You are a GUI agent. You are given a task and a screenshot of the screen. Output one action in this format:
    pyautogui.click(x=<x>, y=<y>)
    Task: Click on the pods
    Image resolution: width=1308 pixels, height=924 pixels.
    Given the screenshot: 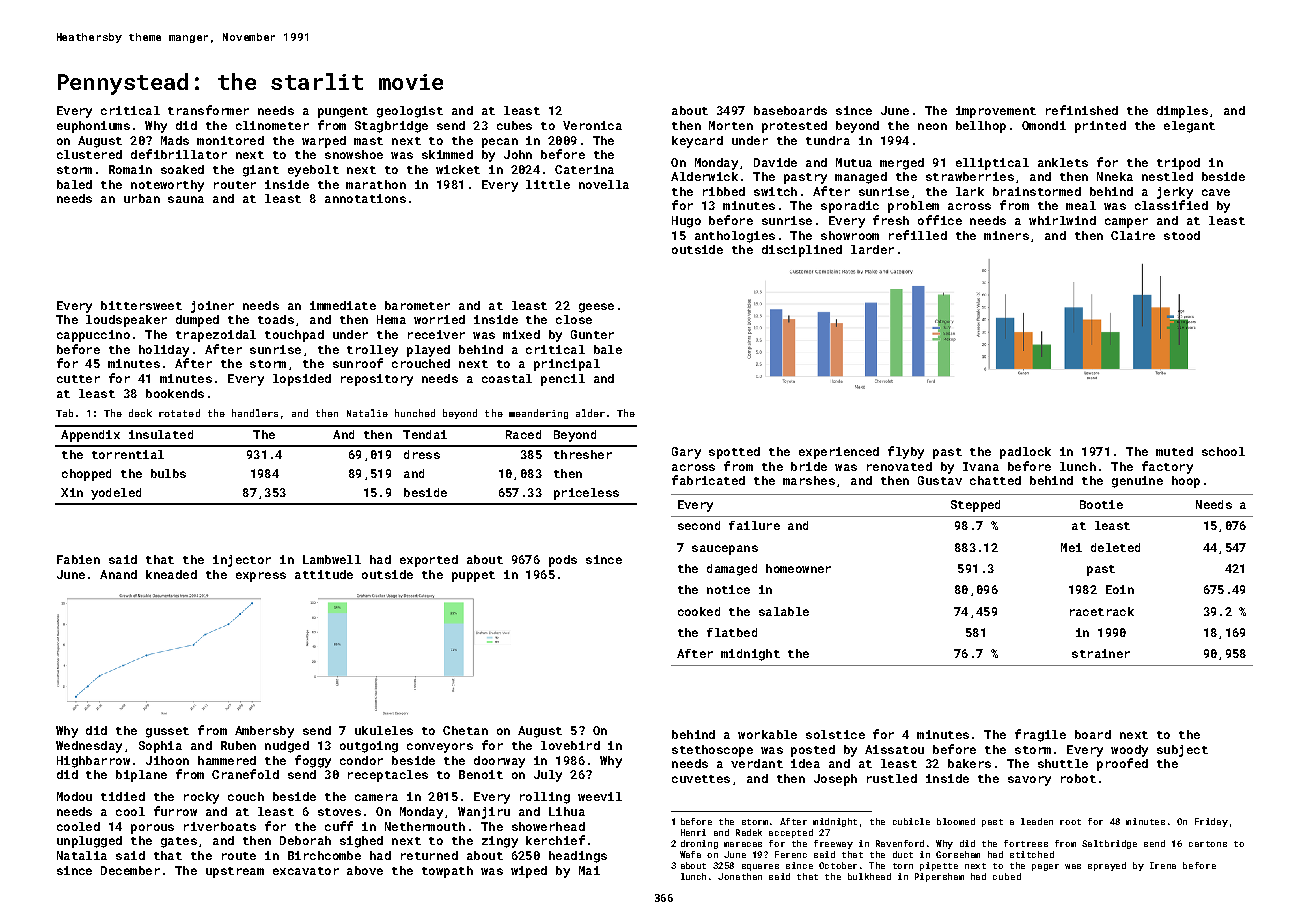 What is the action you would take?
    pyautogui.click(x=563, y=561)
